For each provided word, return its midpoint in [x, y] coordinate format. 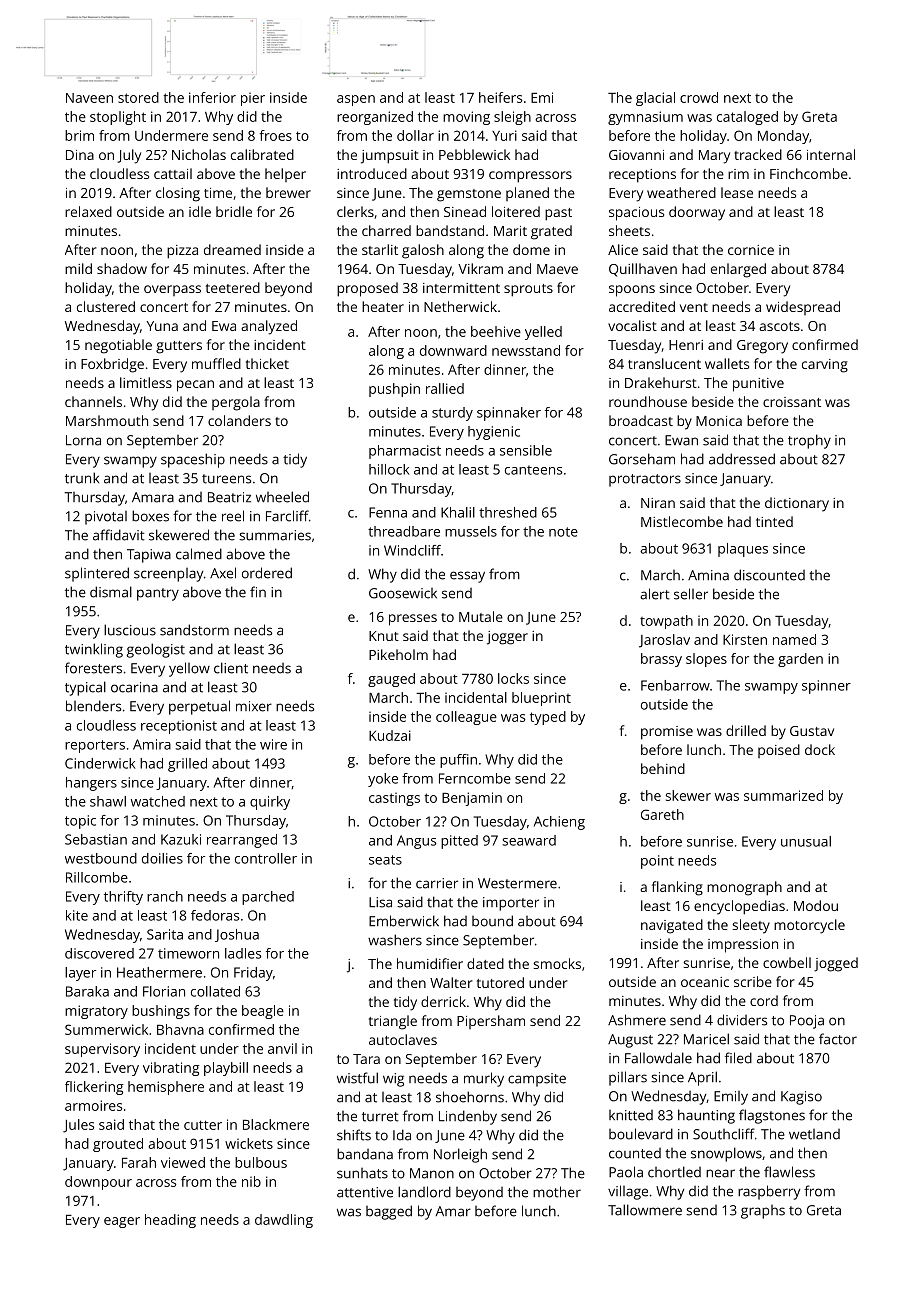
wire [273, 744]
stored [138, 97]
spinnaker [509, 414]
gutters [179, 347]
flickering [94, 1088]
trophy [809, 441]
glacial [655, 99]
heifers [500, 97]
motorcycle [809, 926]
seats [385, 860]
